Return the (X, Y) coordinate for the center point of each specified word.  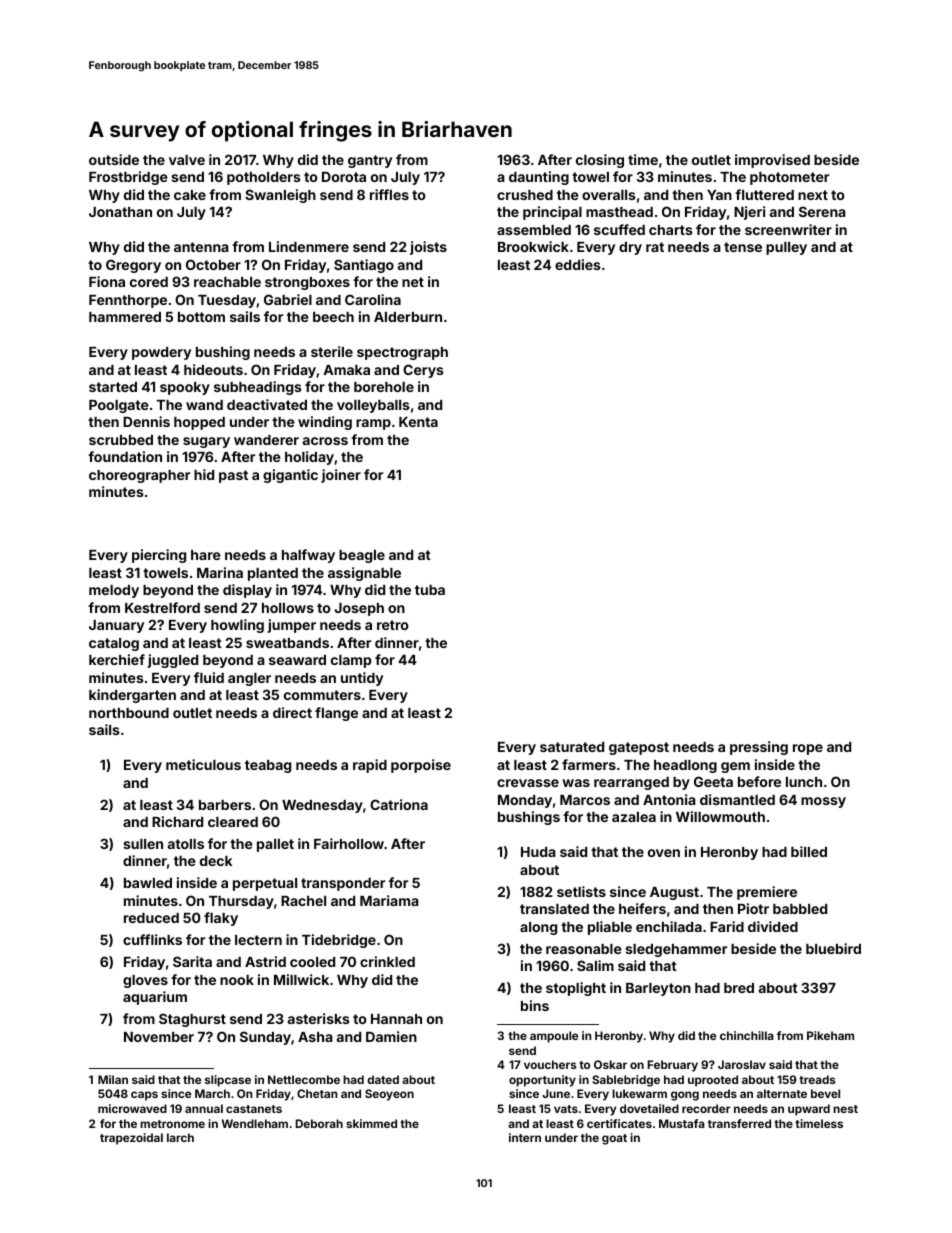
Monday (525, 801)
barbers (225, 805)
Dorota (344, 176)
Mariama (389, 900)
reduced (151, 918)
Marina (220, 572)
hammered (125, 317)
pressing (759, 748)
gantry (370, 161)
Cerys (423, 371)
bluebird (833, 948)
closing (600, 161)
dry (630, 248)
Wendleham (255, 1123)
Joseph (359, 609)
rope (808, 749)
